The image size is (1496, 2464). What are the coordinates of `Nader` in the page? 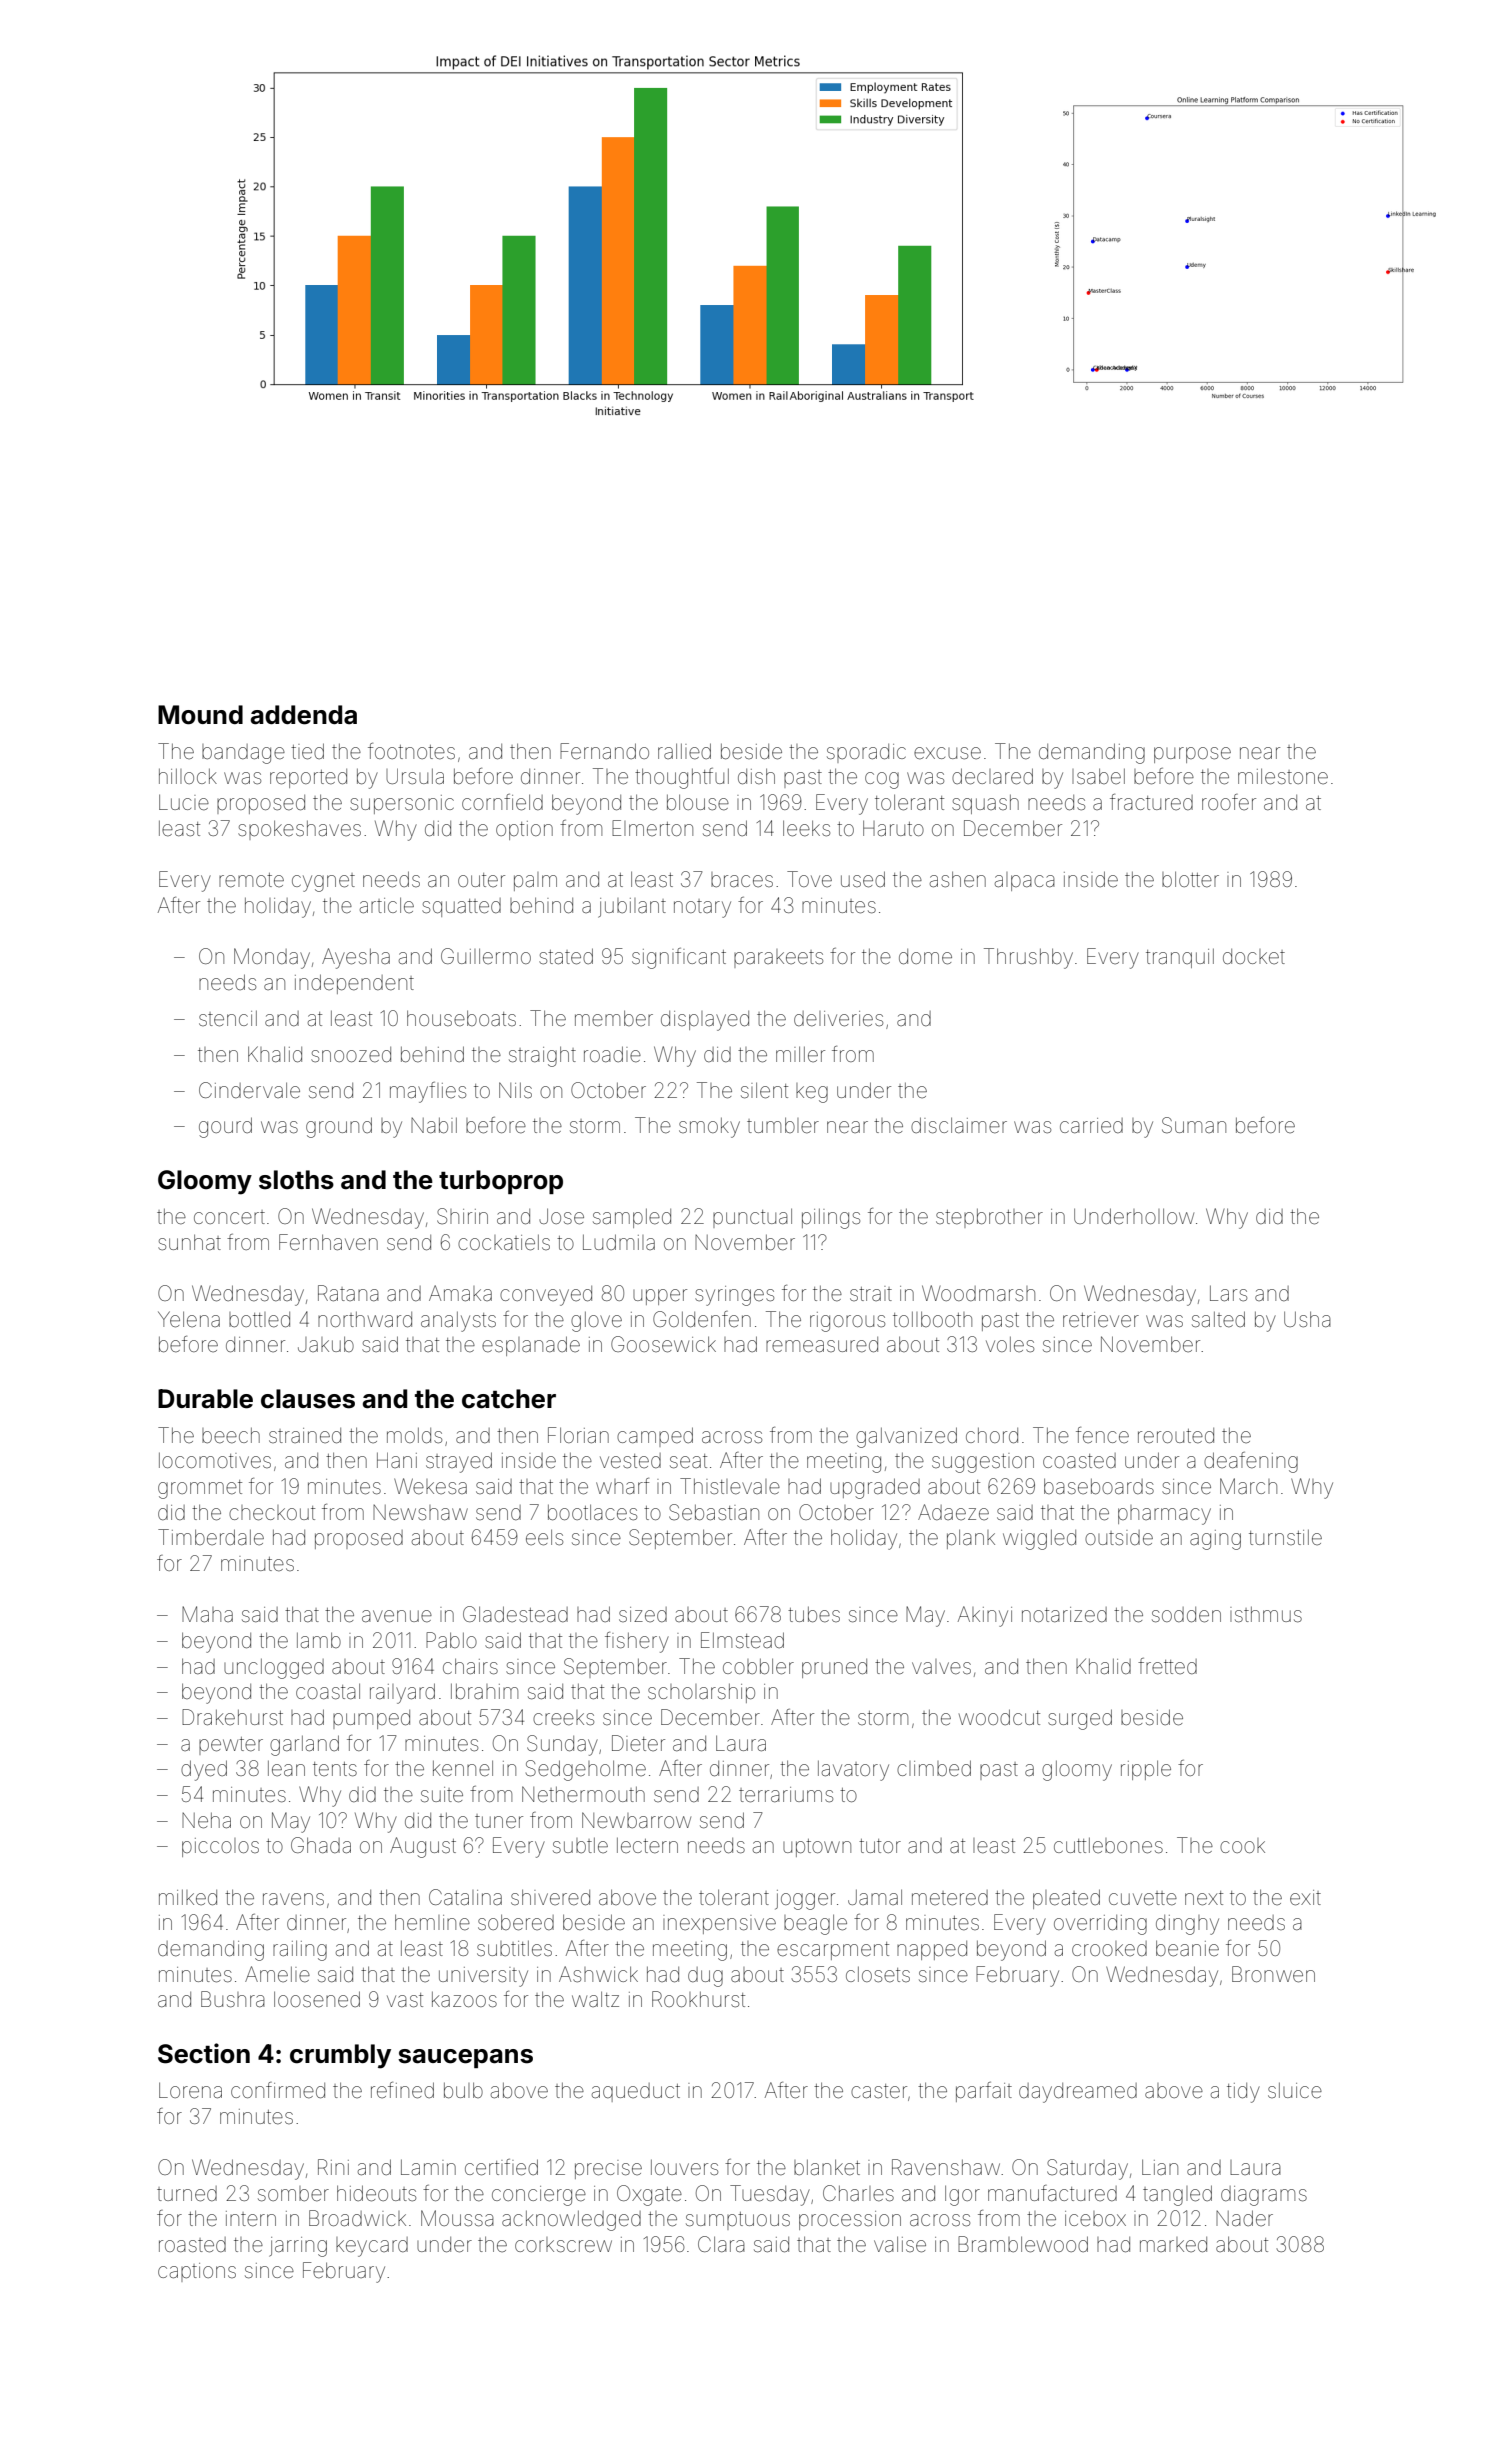 It's located at (1244, 2218).
